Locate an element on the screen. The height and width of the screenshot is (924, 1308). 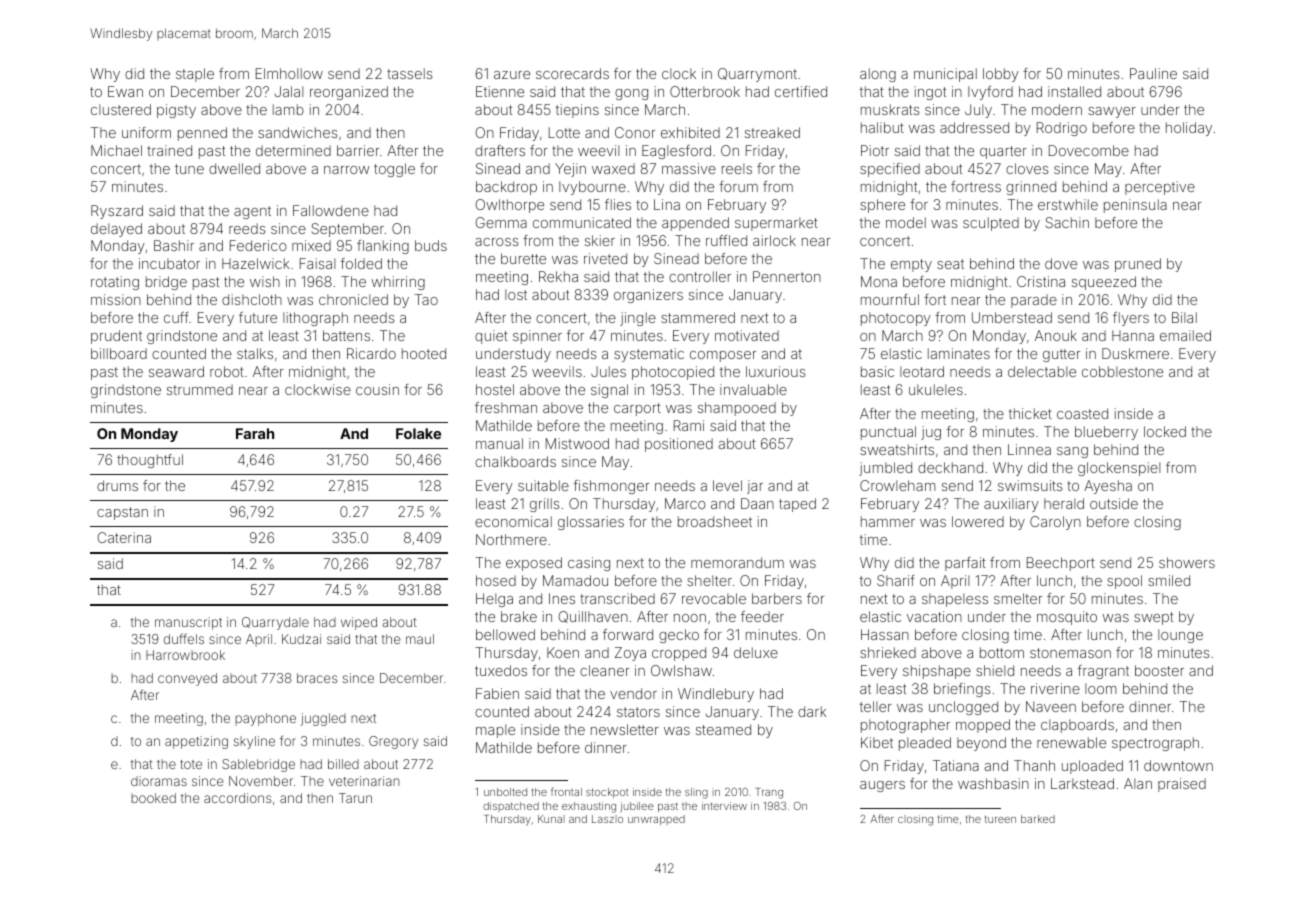
Elmhollow is located at coordinates (289, 73).
